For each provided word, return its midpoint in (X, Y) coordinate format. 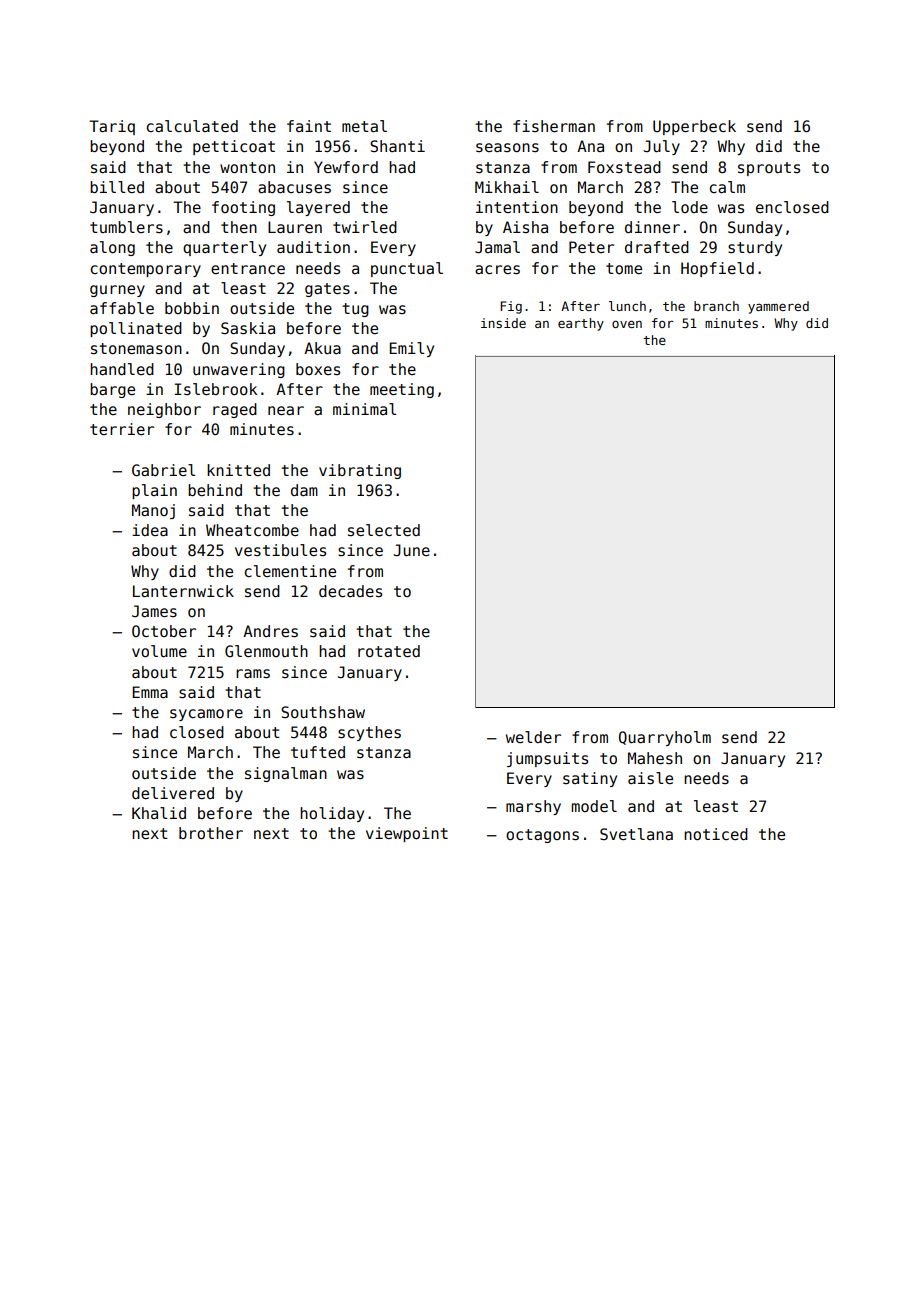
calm (727, 187)
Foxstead (624, 167)
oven (627, 324)
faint (309, 126)
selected (384, 530)
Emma (150, 692)
